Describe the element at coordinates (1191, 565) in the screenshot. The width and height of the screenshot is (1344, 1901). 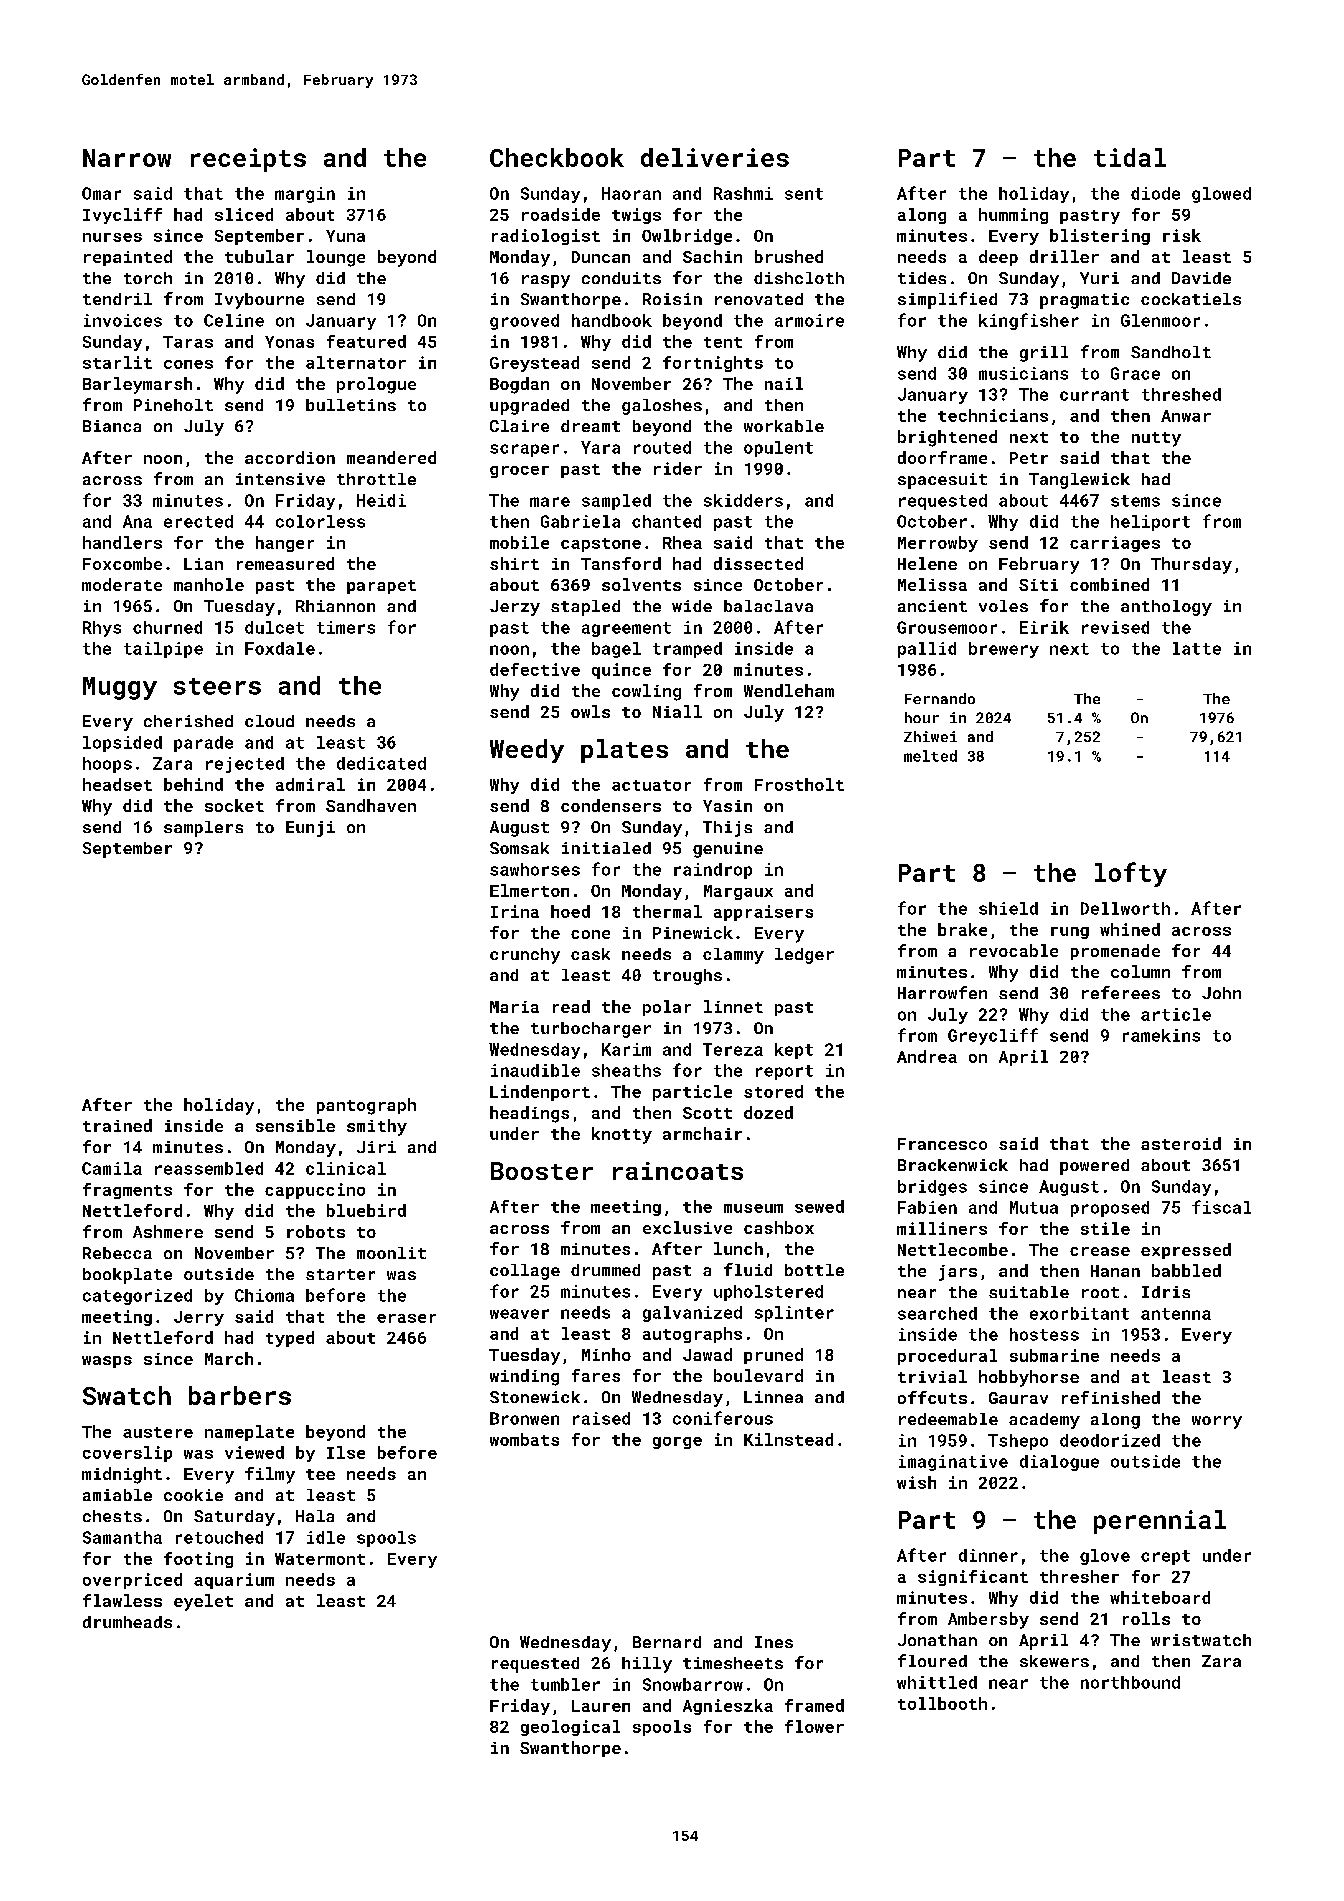
I see `Thursday` at that location.
